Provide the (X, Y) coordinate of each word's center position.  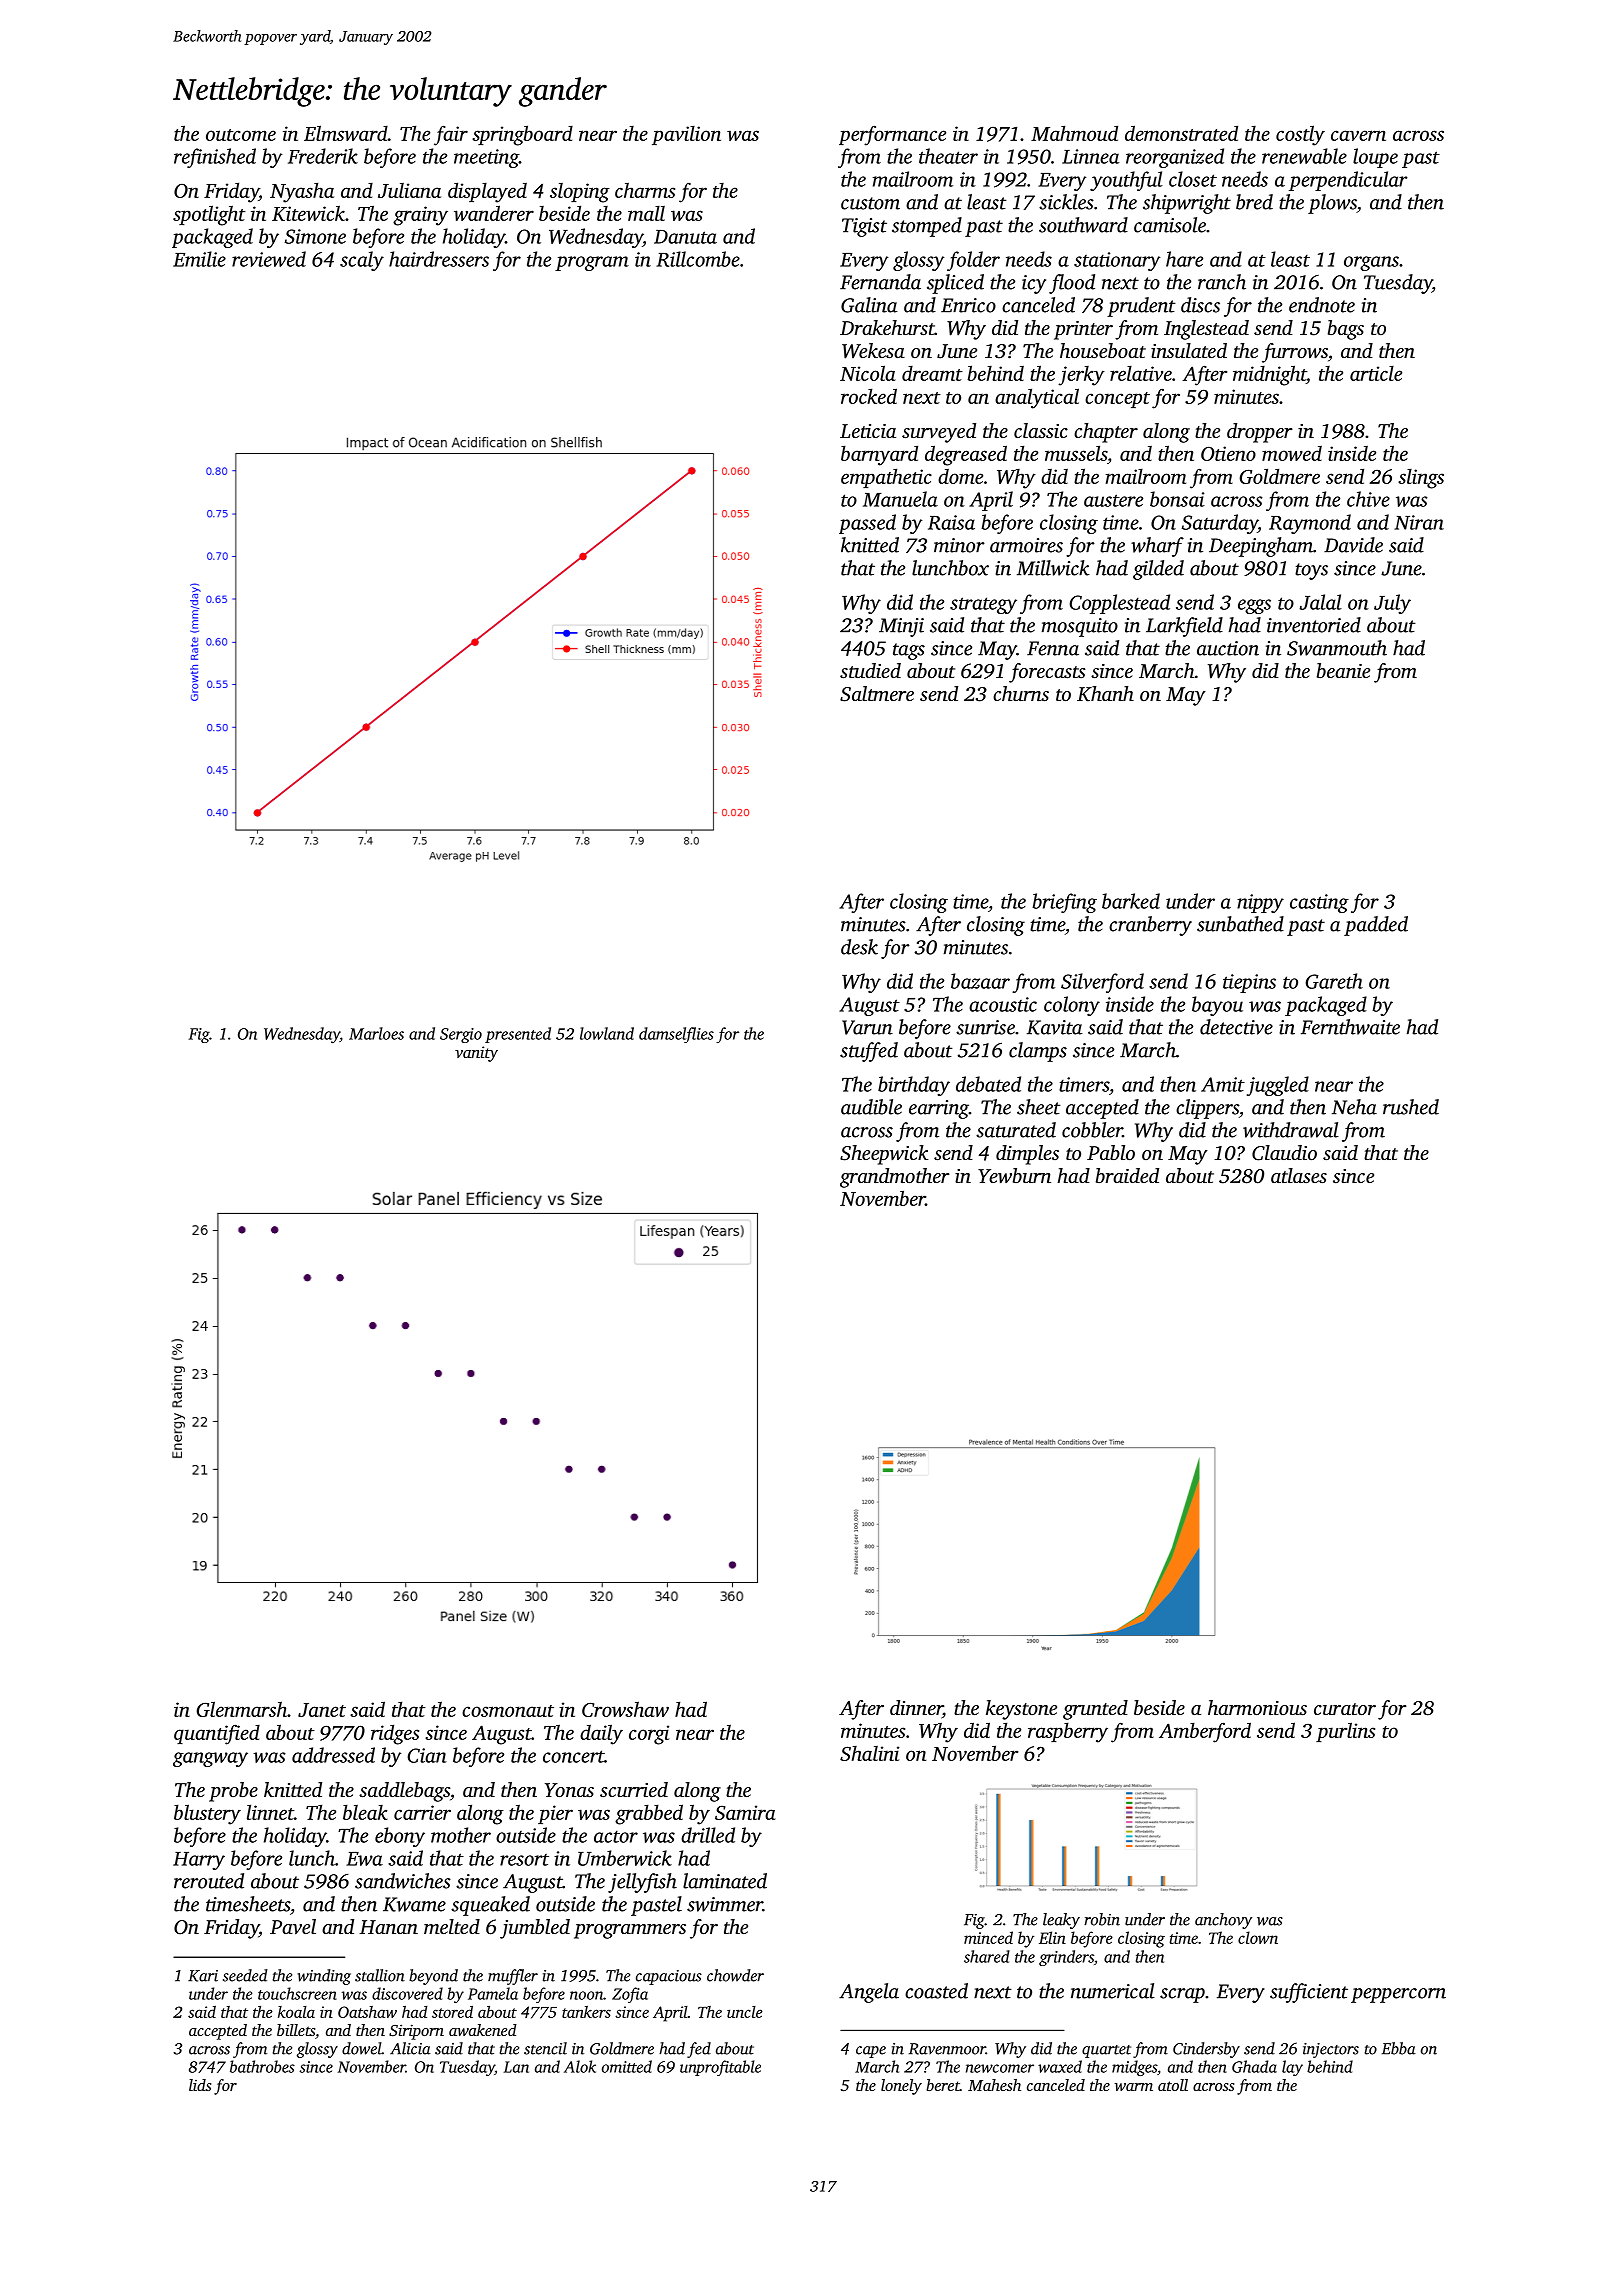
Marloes (376, 1033)
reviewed (269, 259)
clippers (1207, 1109)
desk (859, 947)
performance (892, 135)
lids (200, 2085)
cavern (1358, 135)
